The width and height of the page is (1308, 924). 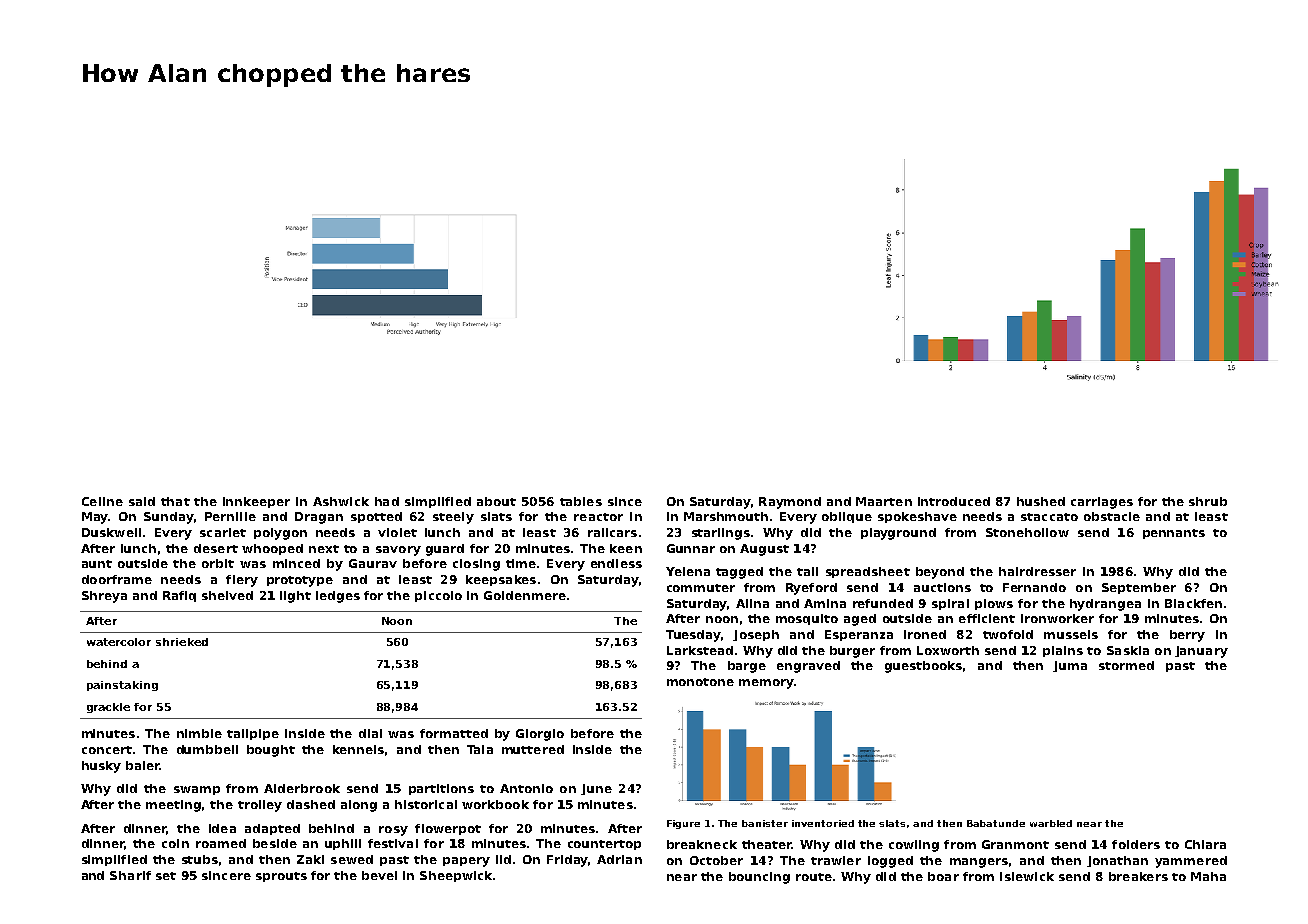 What do you see at coordinates (182, 642) in the page?
I see `shrieked` at bounding box center [182, 642].
